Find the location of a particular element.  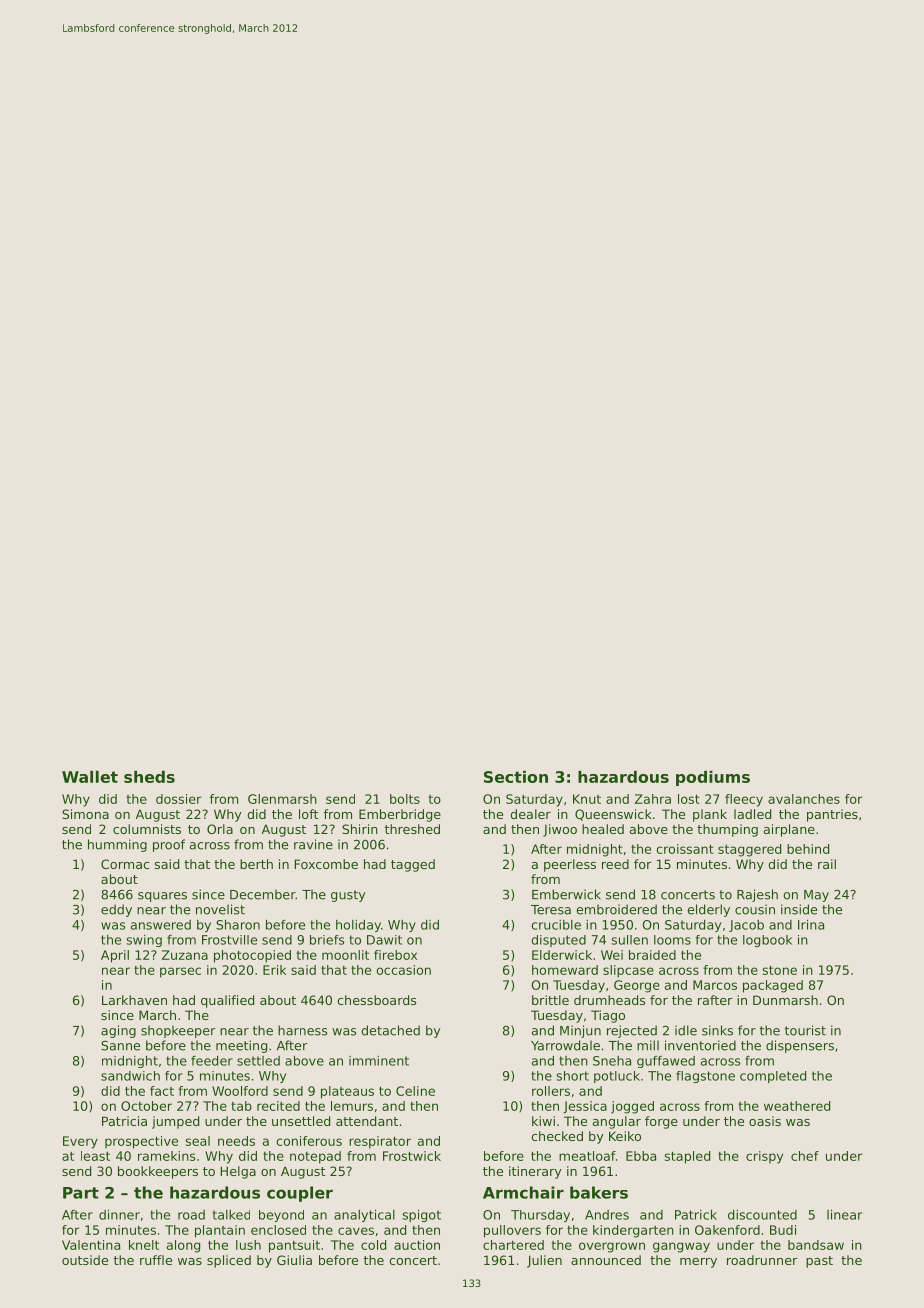

spliced is located at coordinates (229, 1261).
